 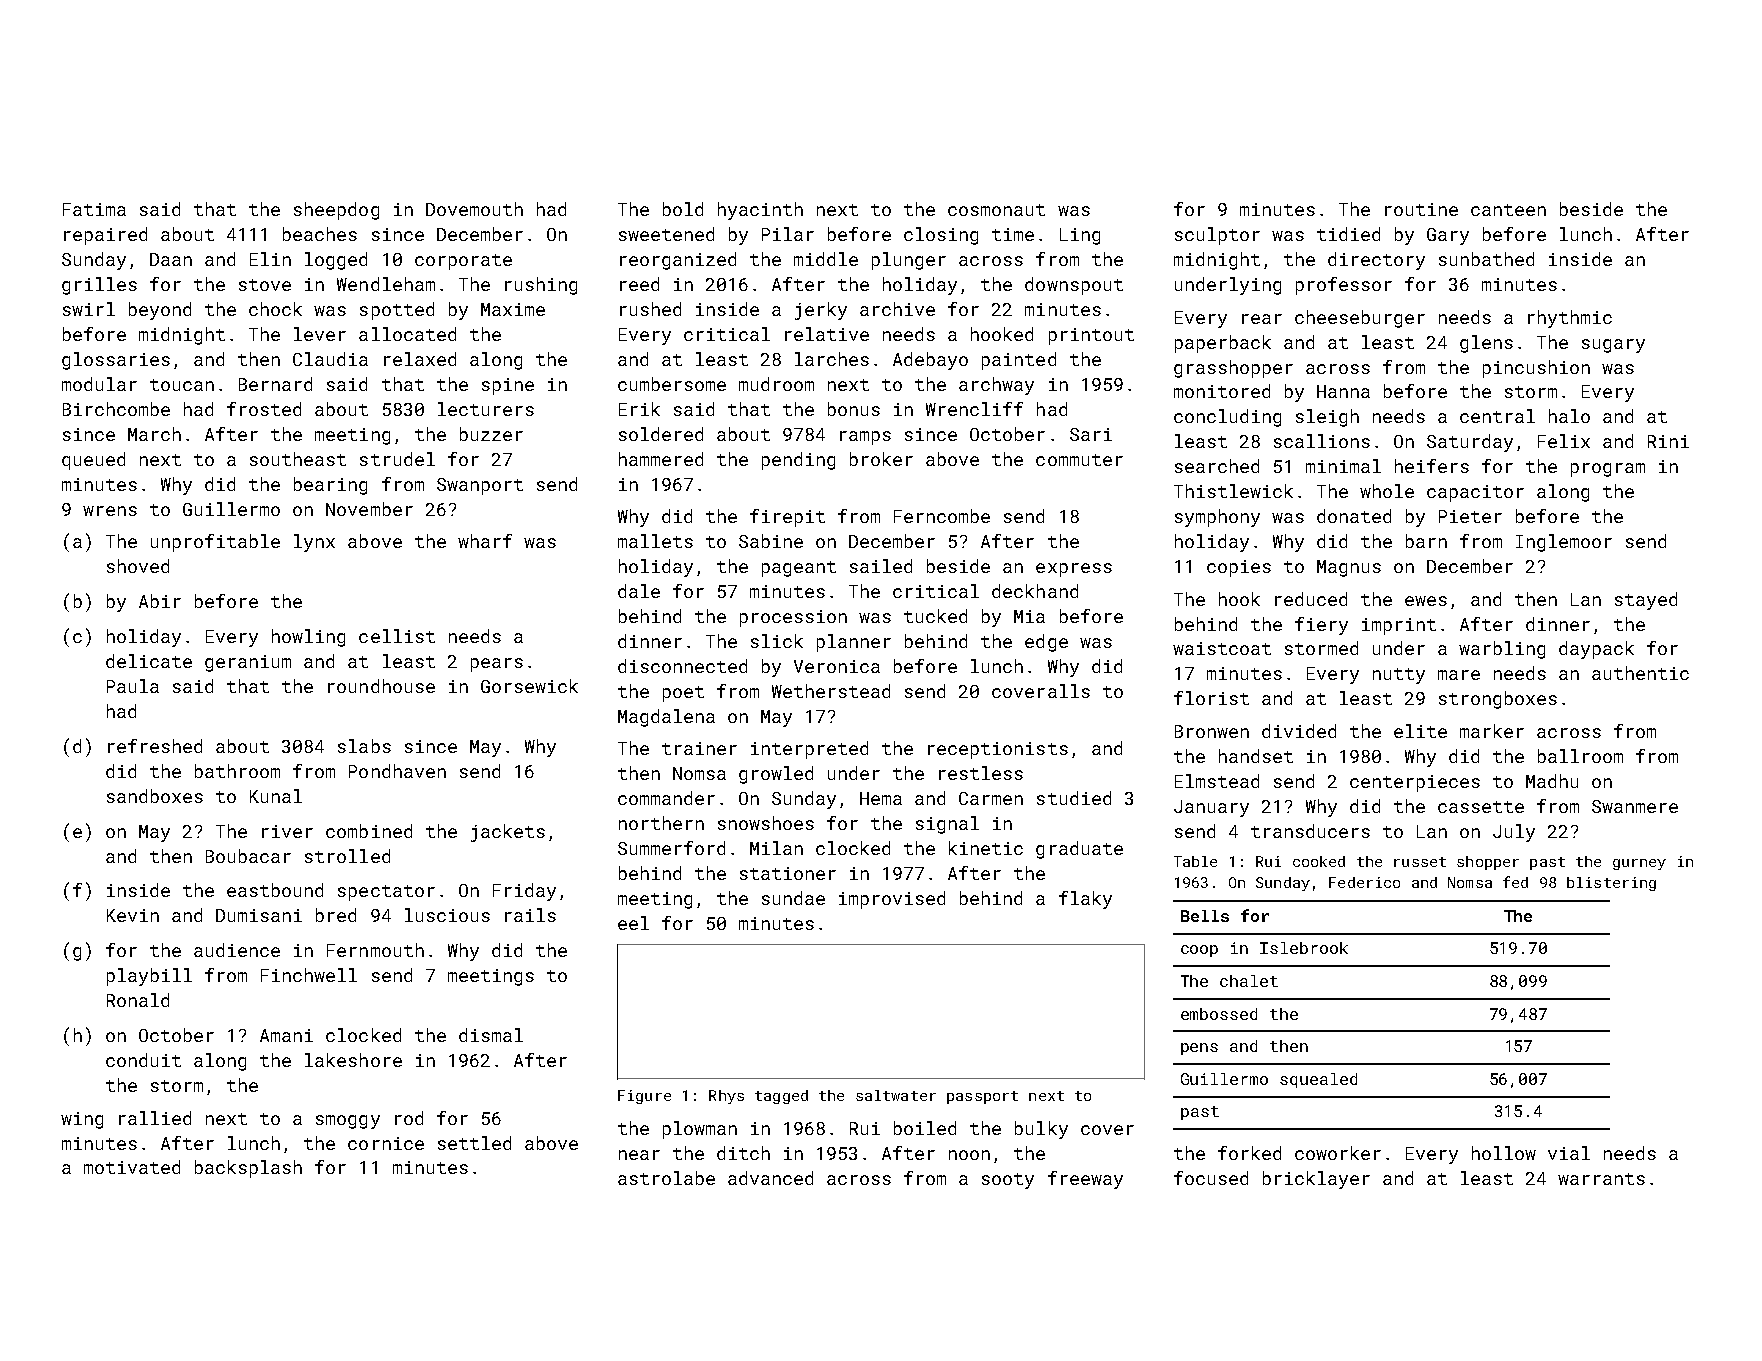 I want to click on daypack, so click(x=1596, y=650).
